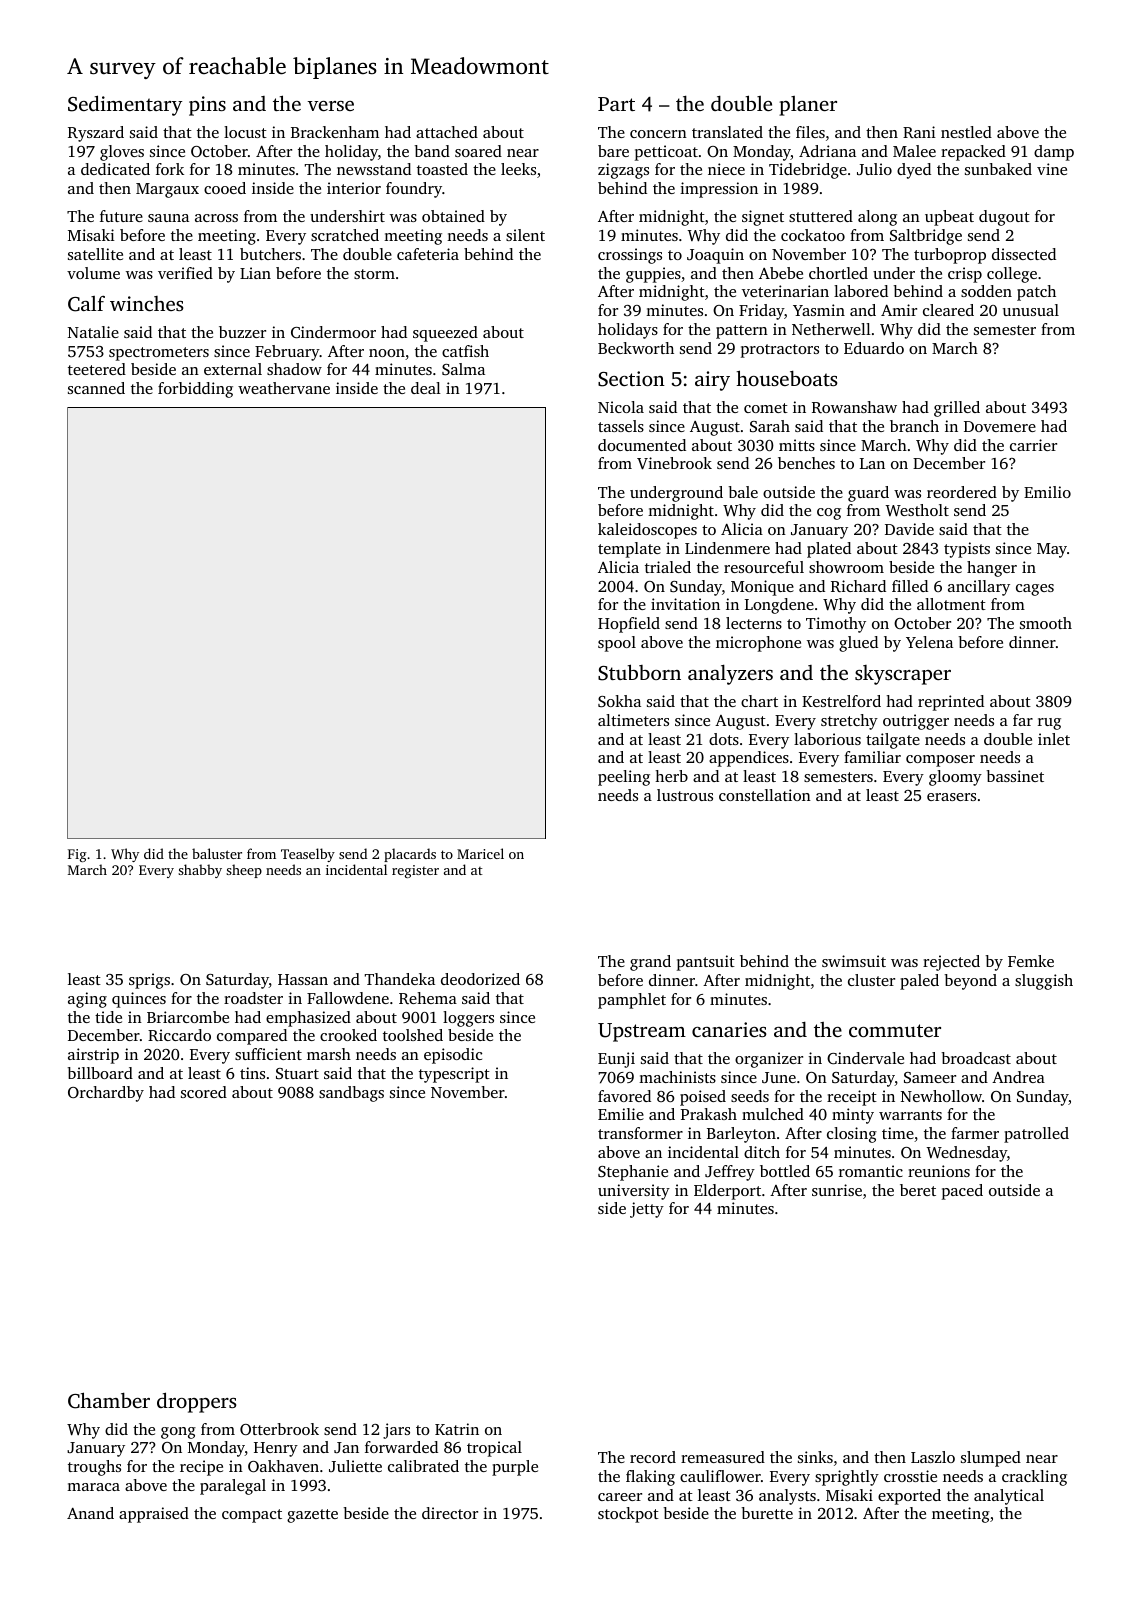 The image size is (1144, 1618). Describe the element at coordinates (636, 348) in the page. I see `Beckworth` at that location.
